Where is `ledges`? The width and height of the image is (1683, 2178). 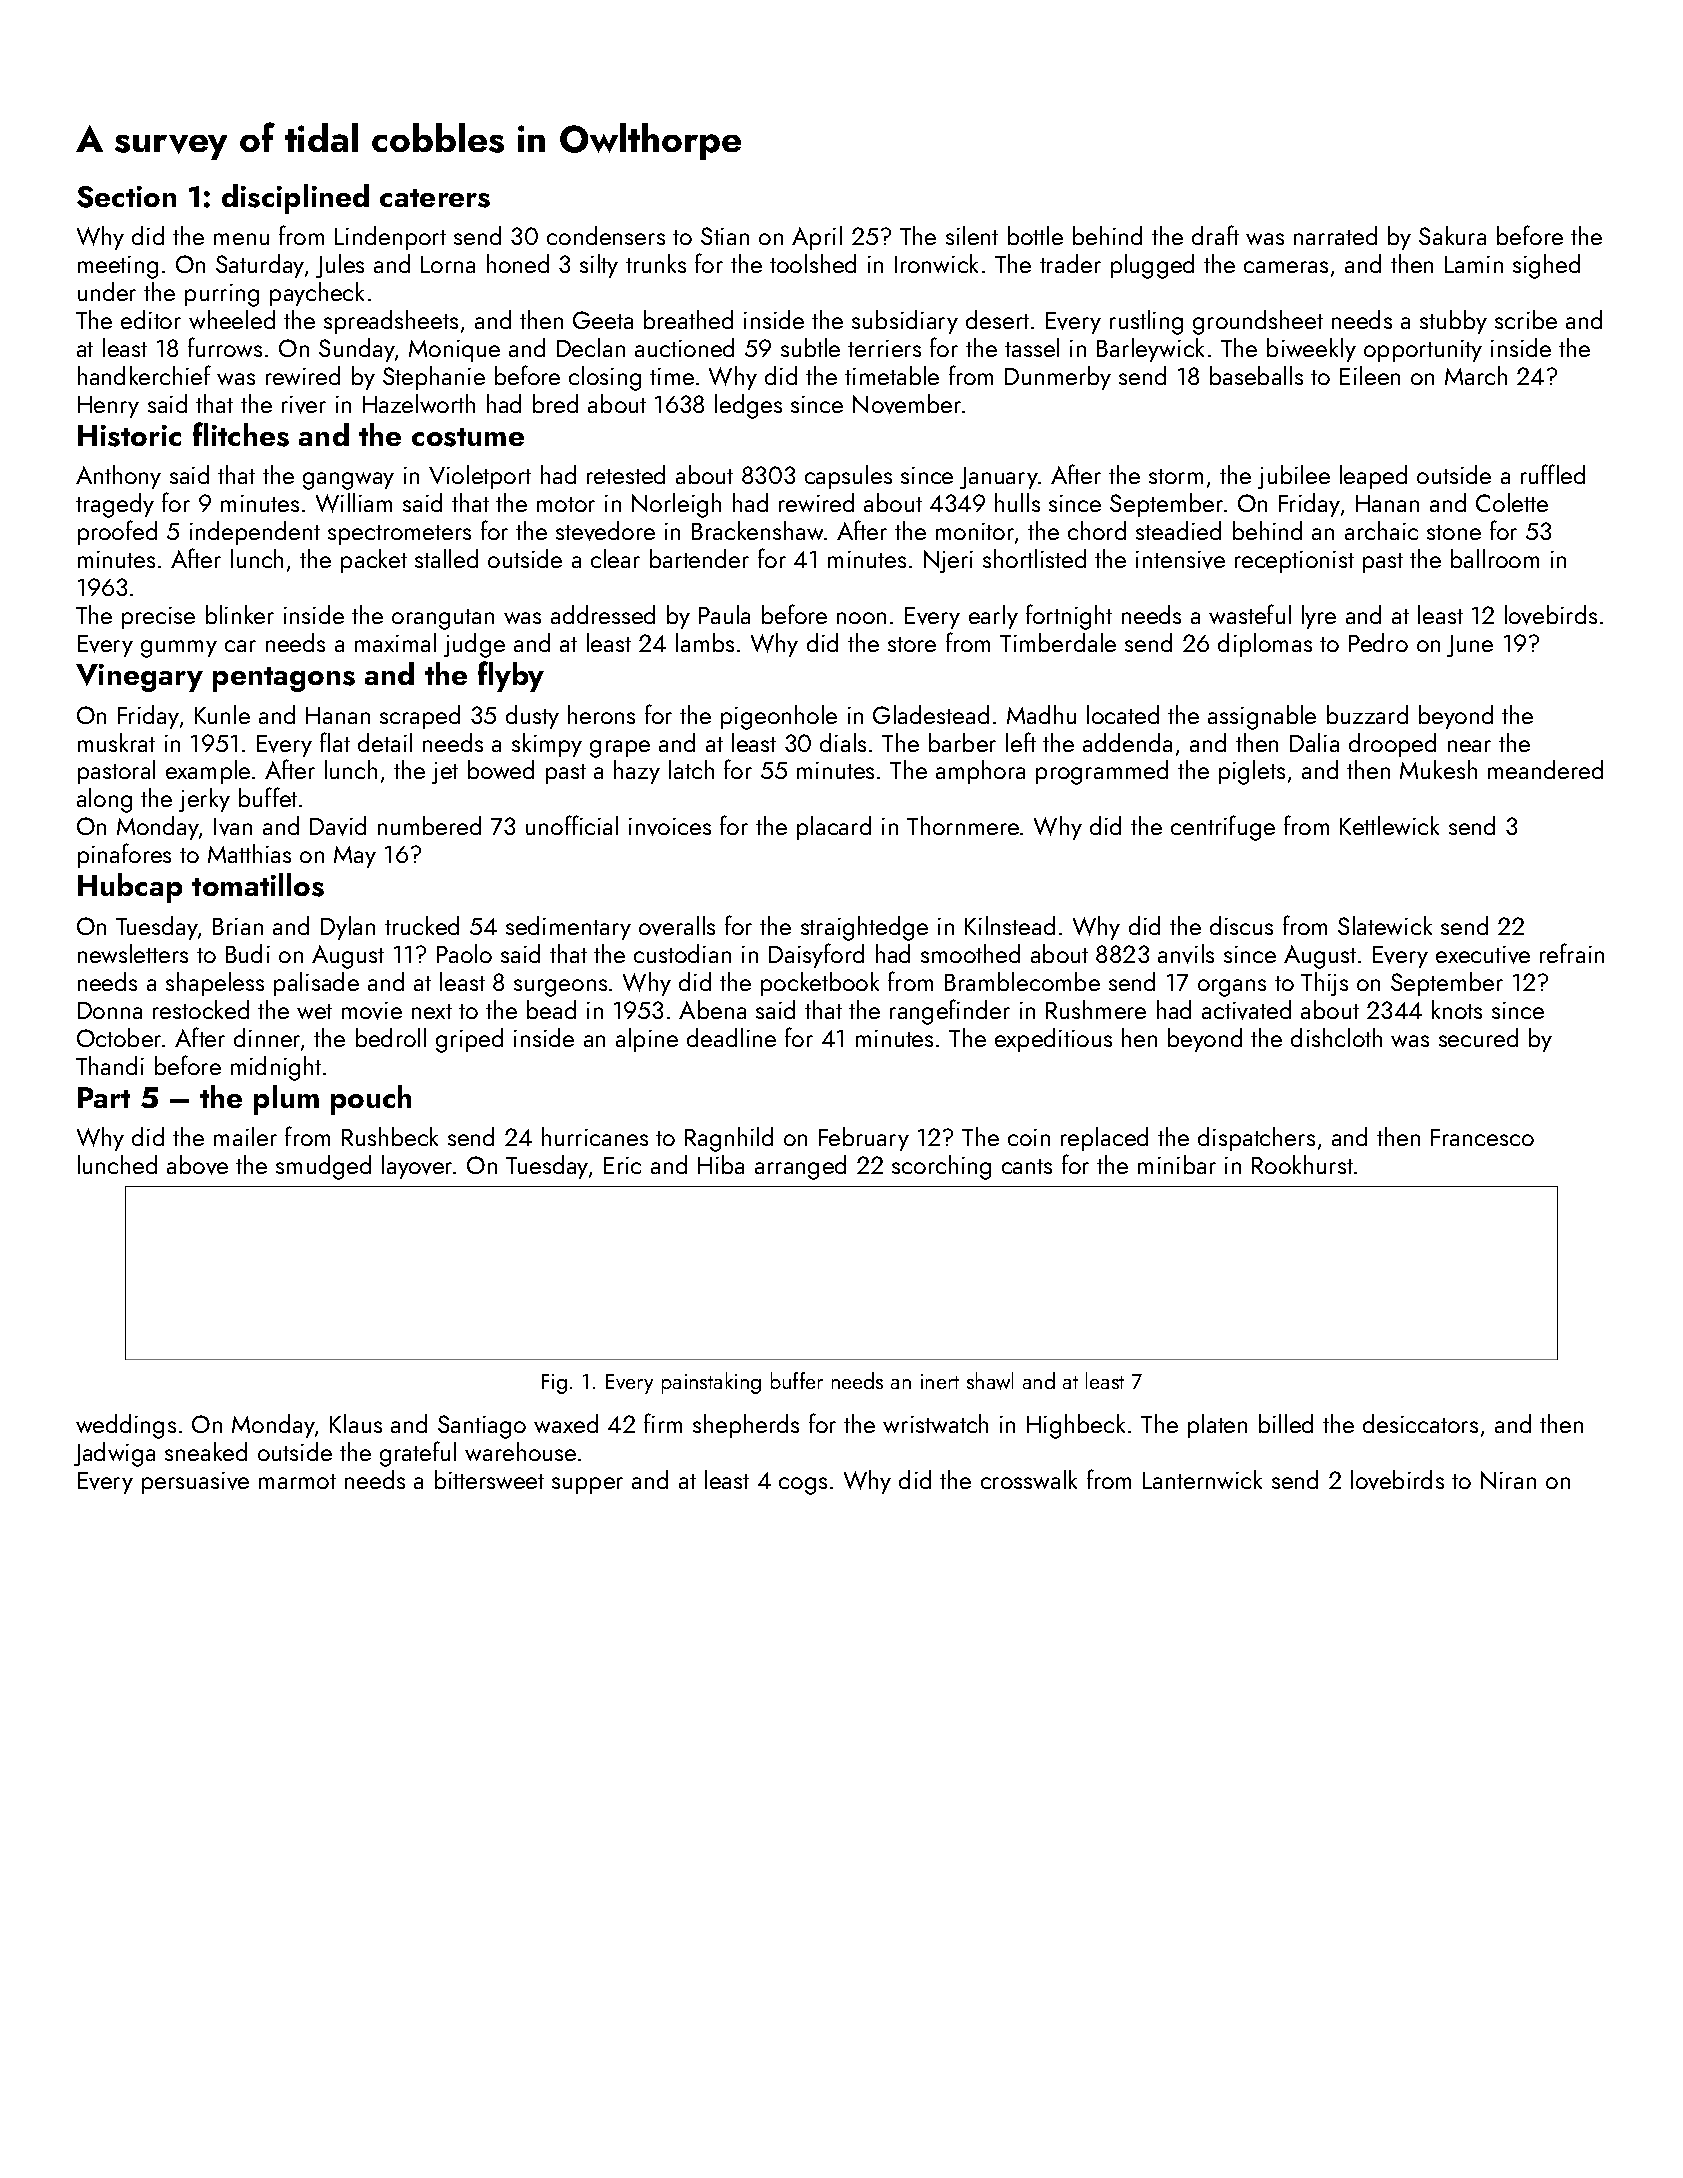 ledges is located at coordinates (748, 406).
